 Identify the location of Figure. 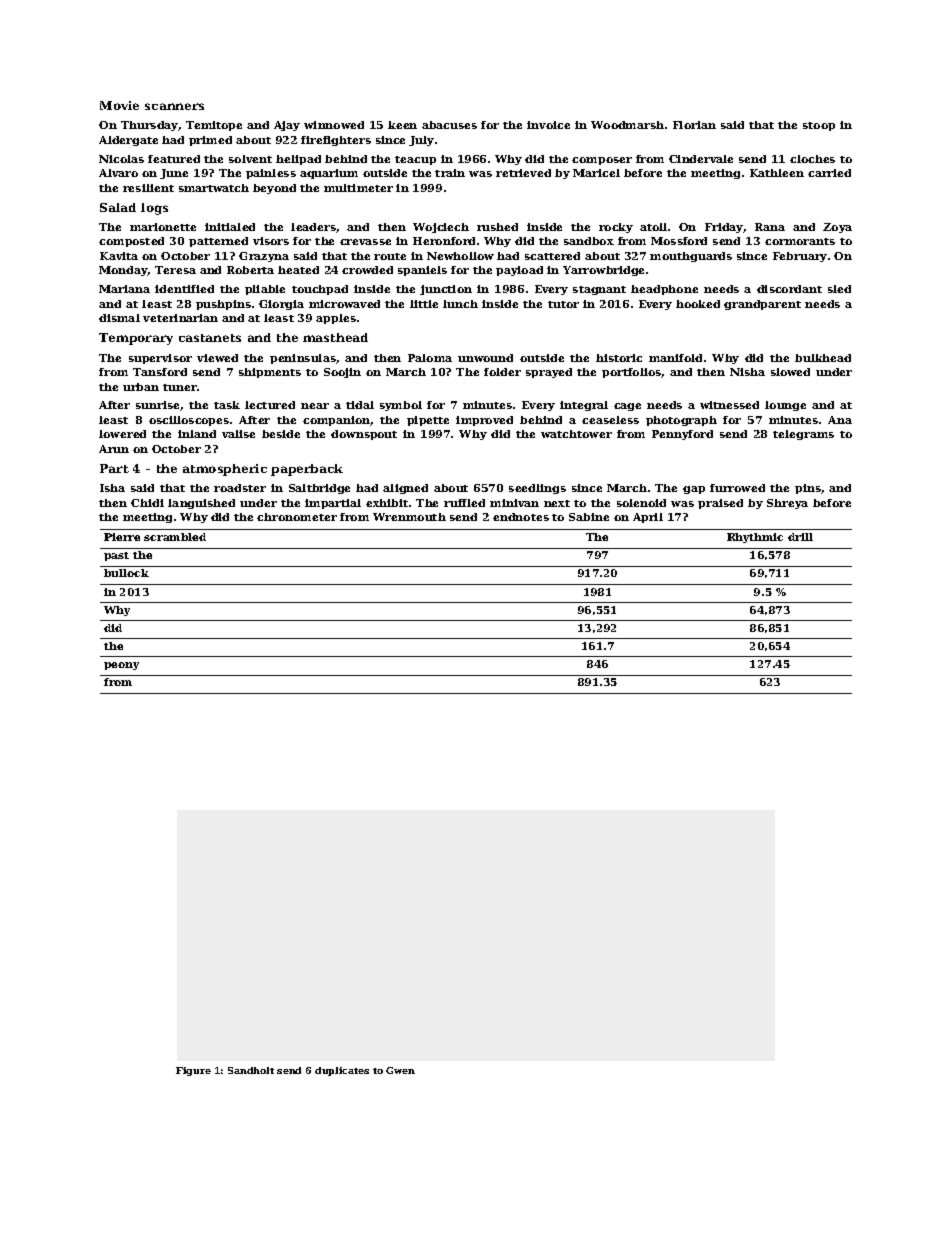
(193, 1071).
